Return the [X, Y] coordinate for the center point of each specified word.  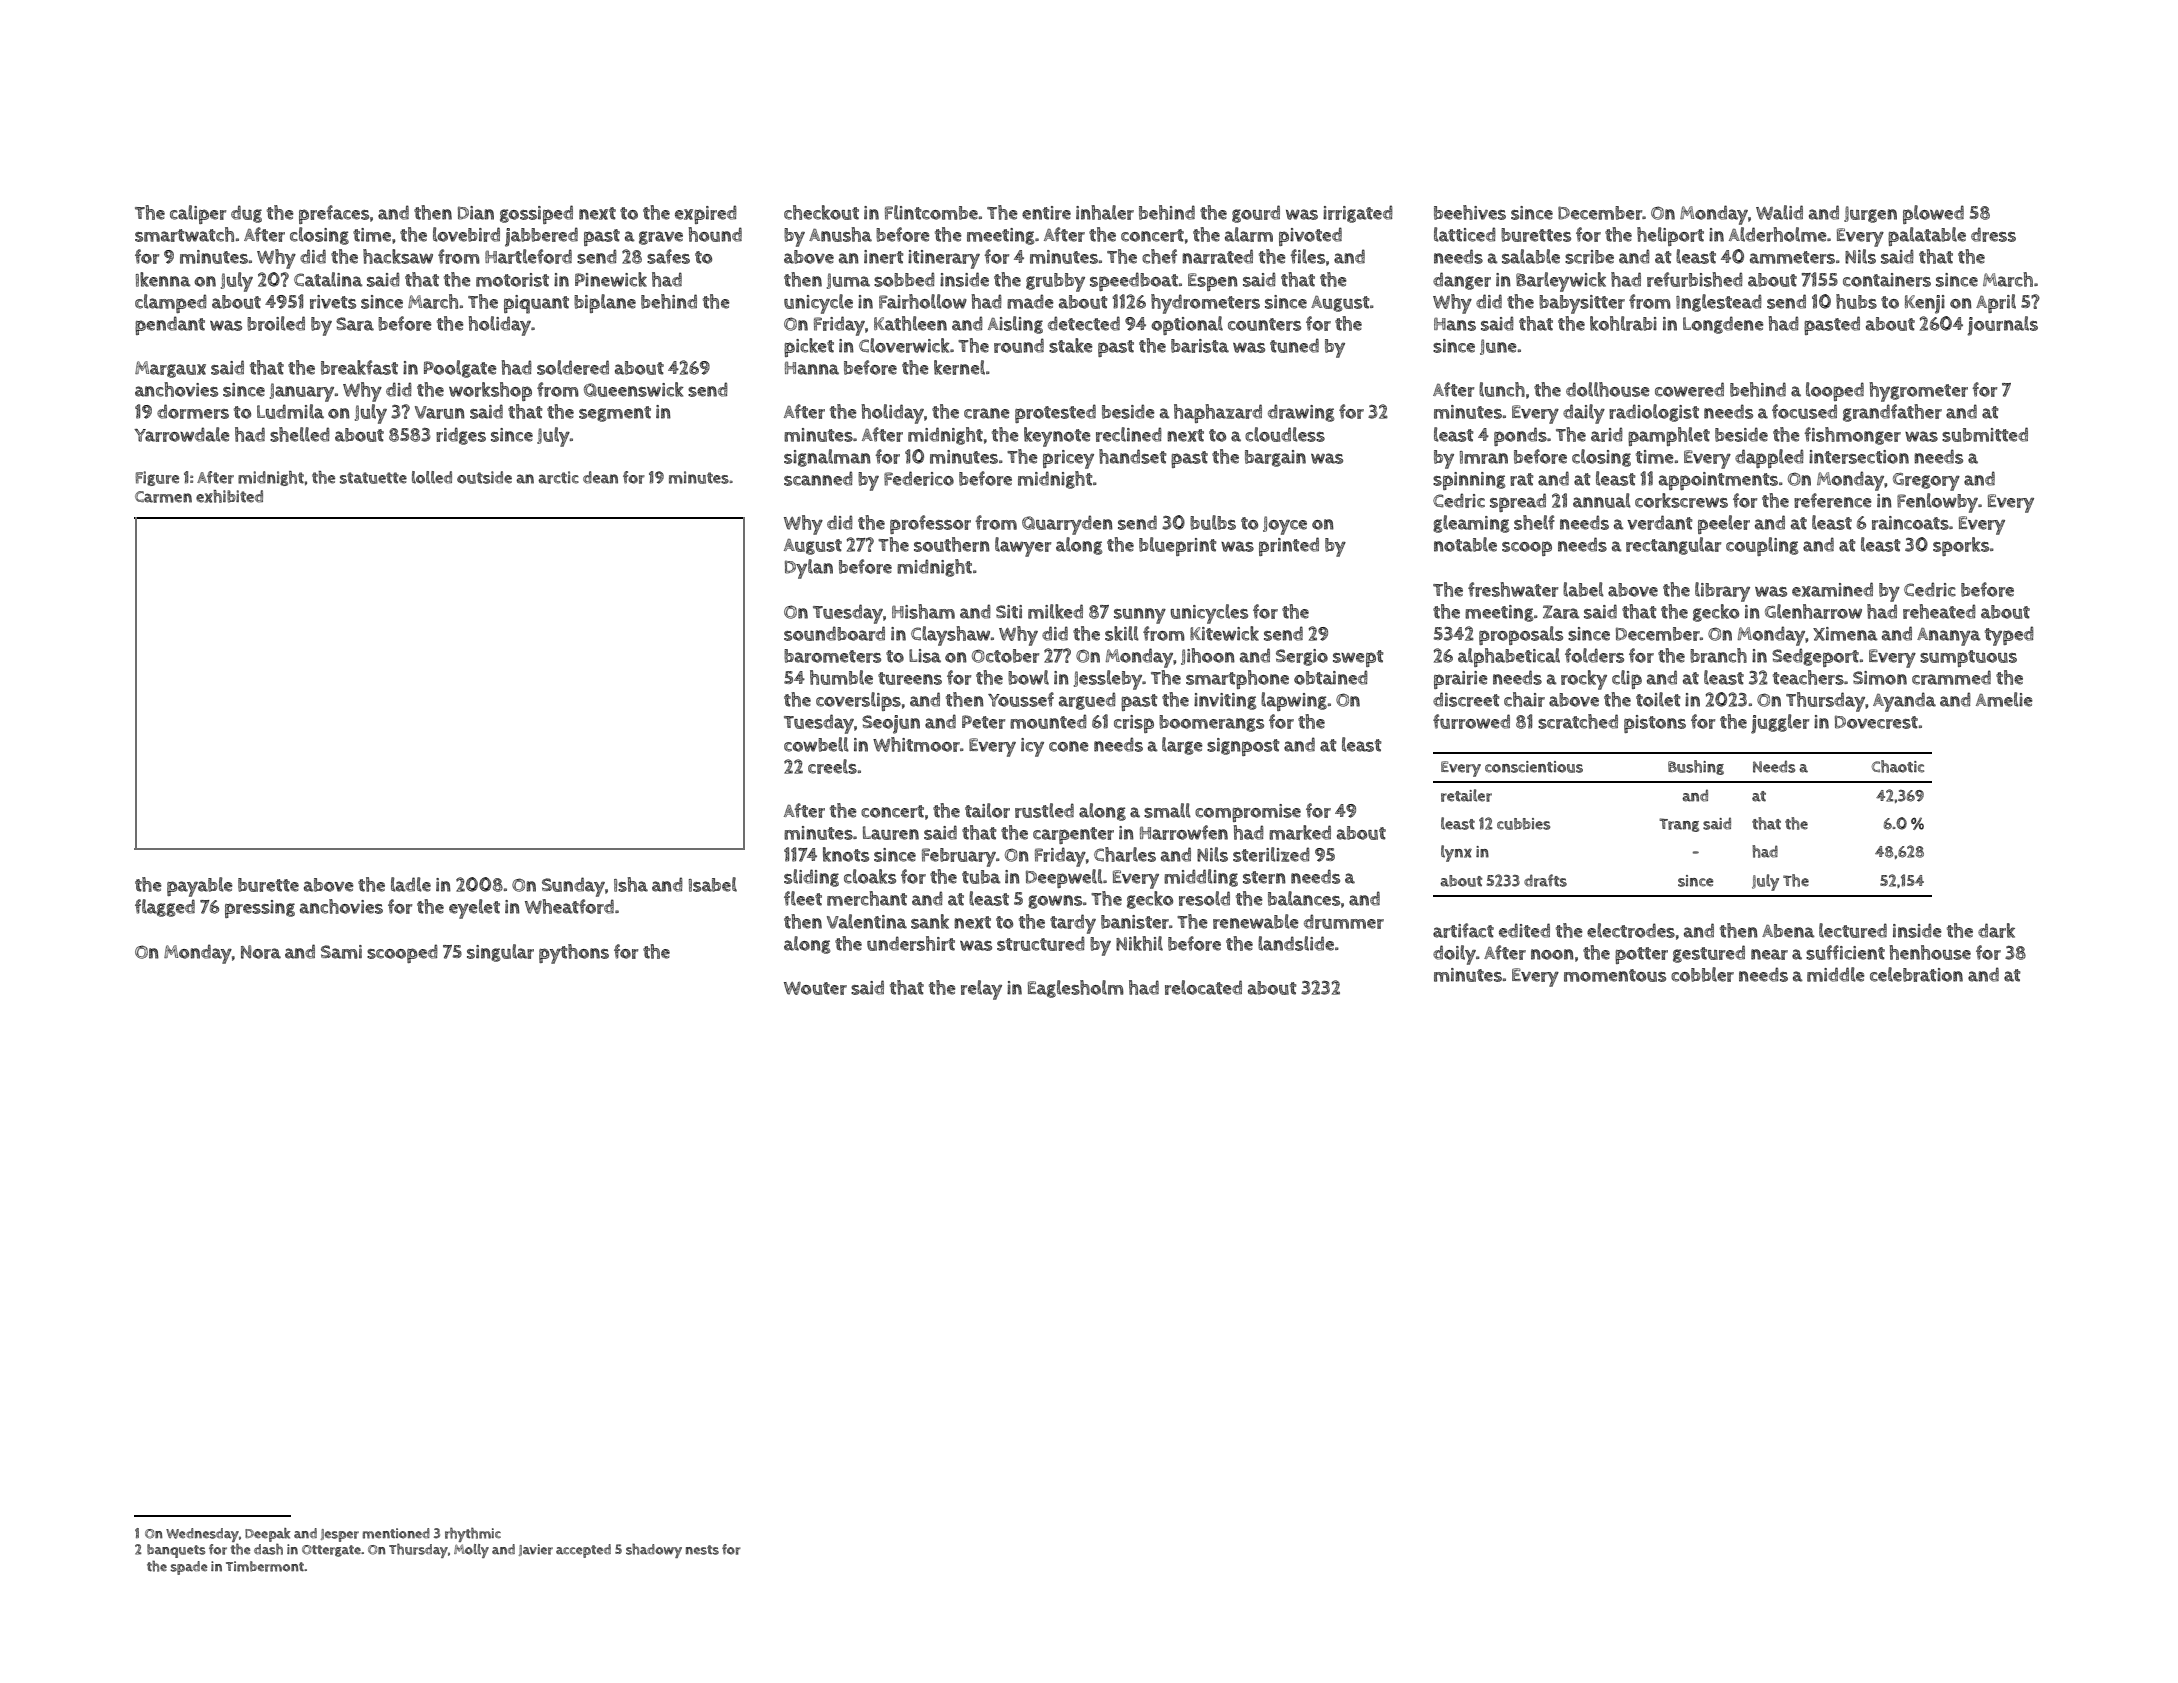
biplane [605, 303]
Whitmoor [916, 744]
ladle [411, 884]
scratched [1578, 721]
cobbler [1702, 974]
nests [702, 1550]
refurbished [1695, 279]
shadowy [654, 1550]
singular [500, 953]
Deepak [267, 1535]
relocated [1203, 987]
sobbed [904, 279]
